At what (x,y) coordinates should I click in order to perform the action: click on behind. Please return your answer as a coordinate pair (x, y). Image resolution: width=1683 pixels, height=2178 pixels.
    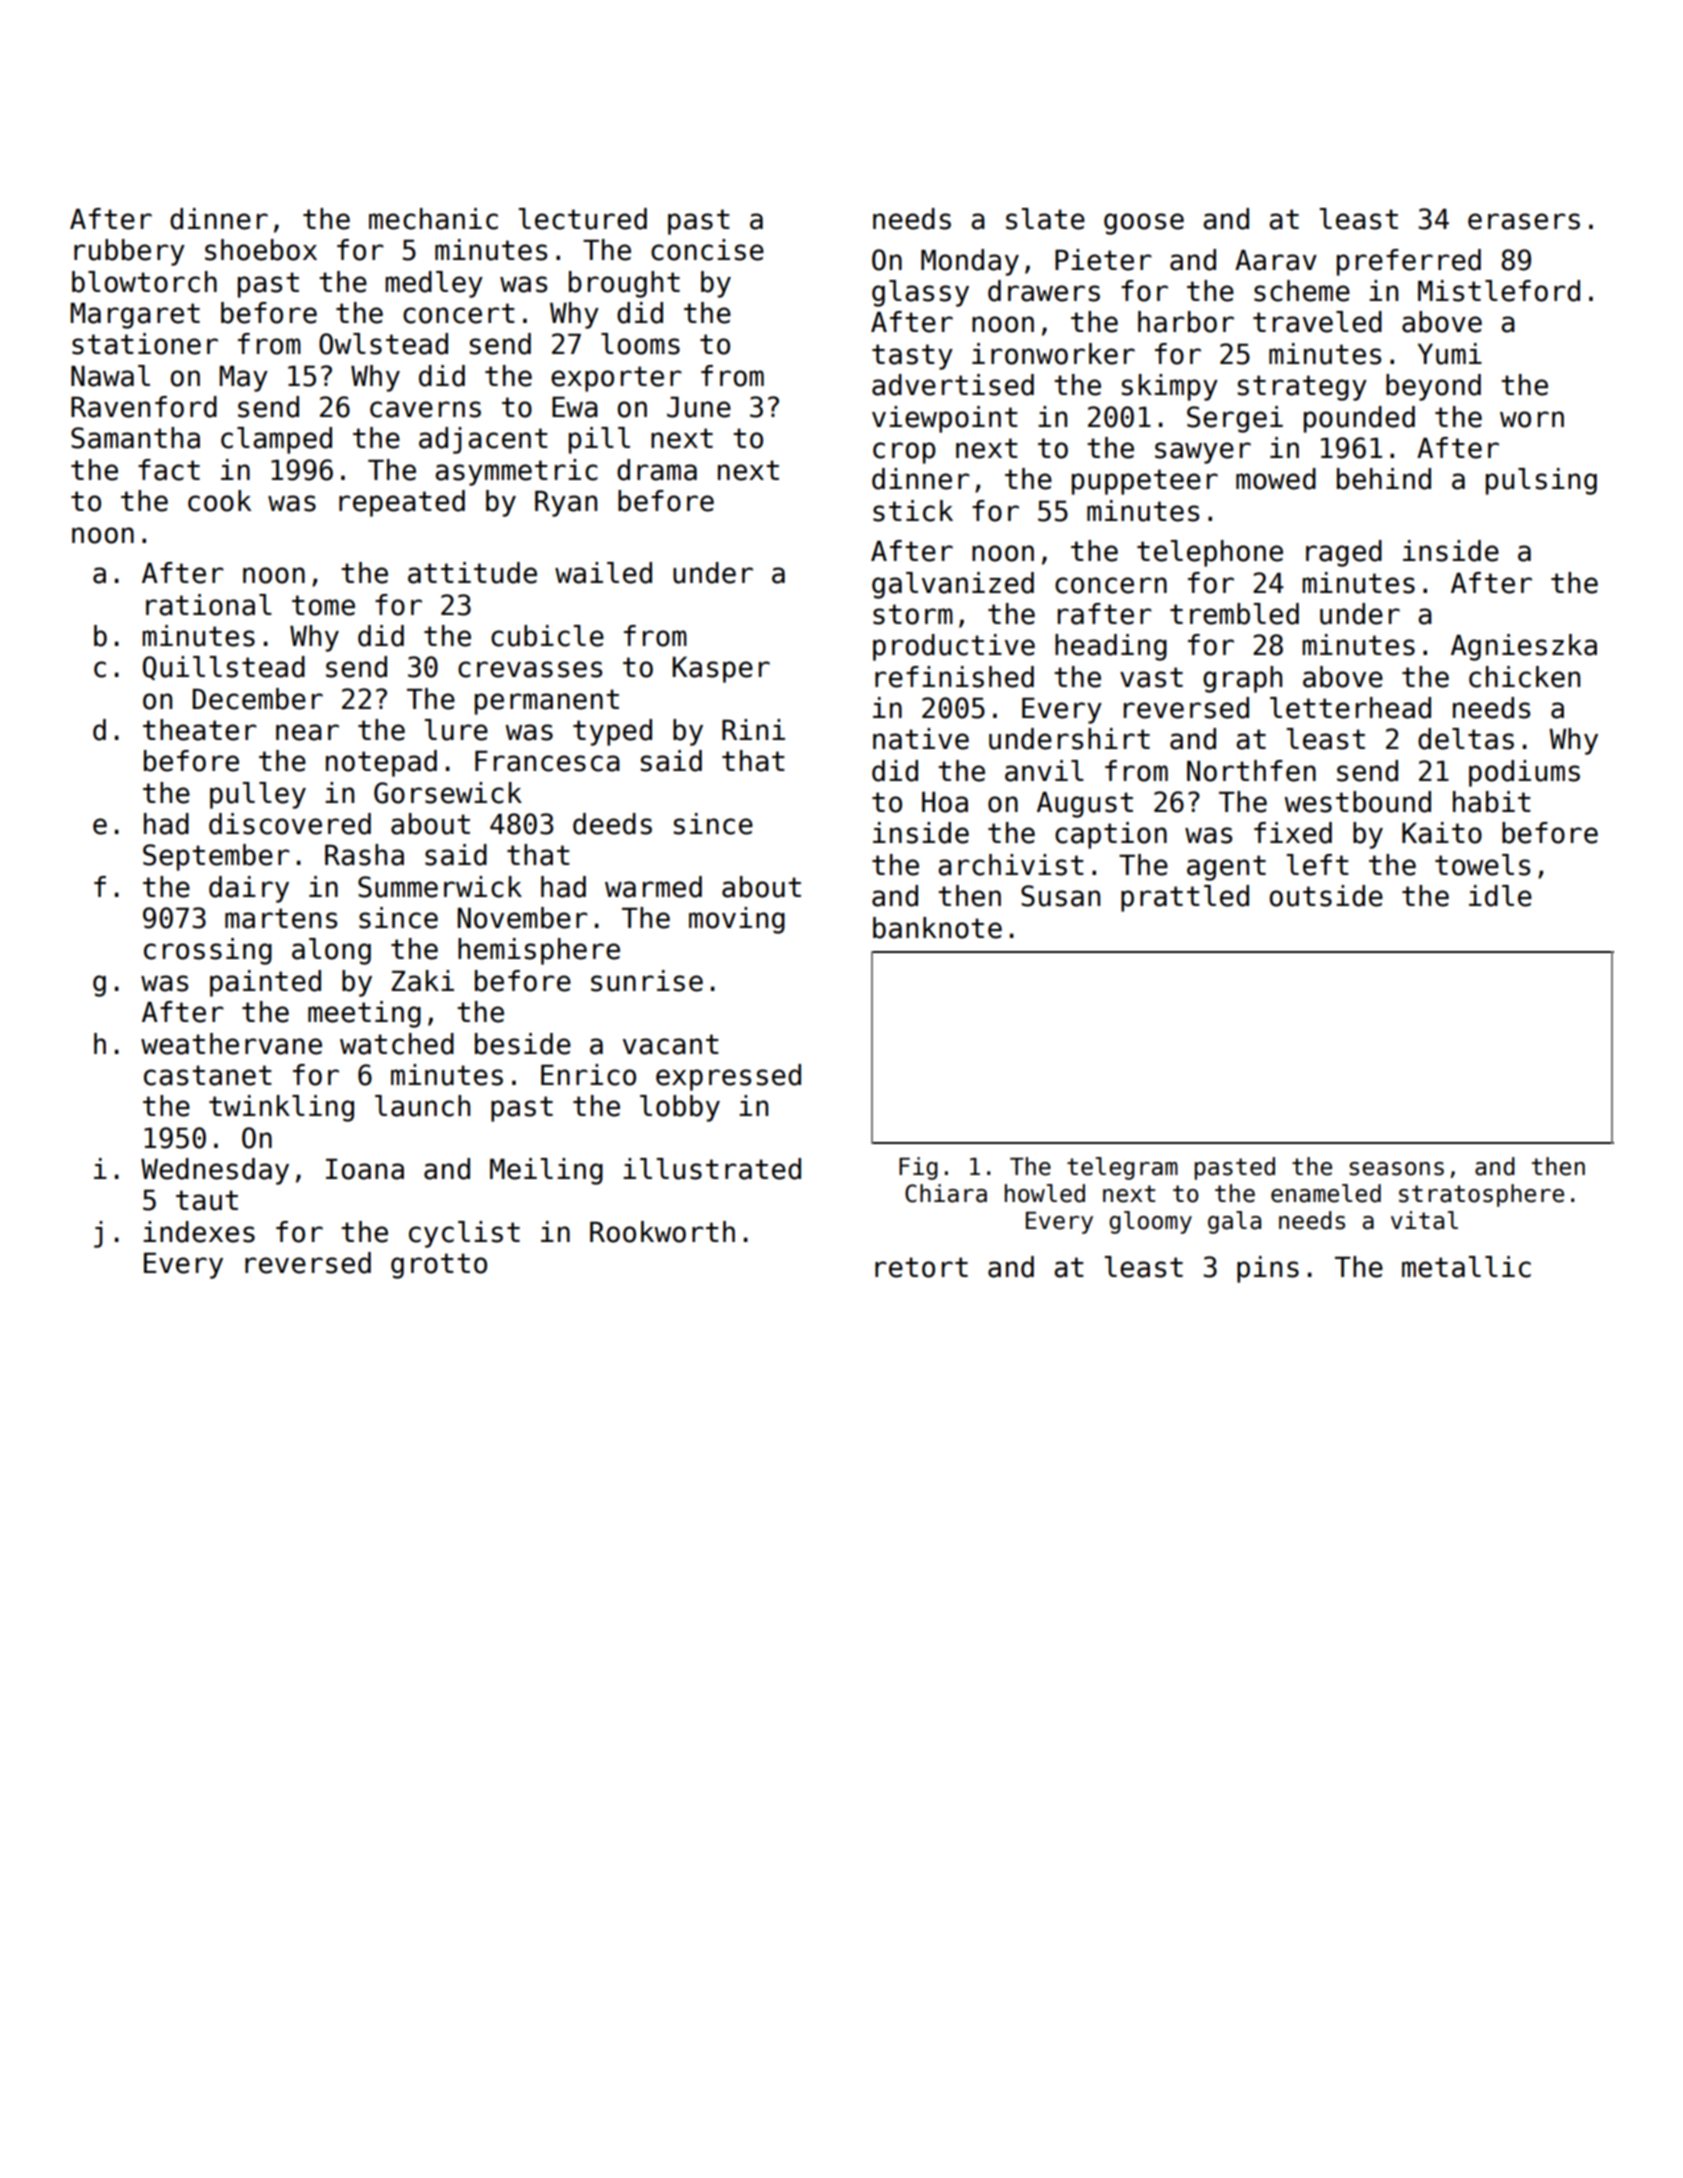
    Looking at the image, I should click on (1384, 479).
